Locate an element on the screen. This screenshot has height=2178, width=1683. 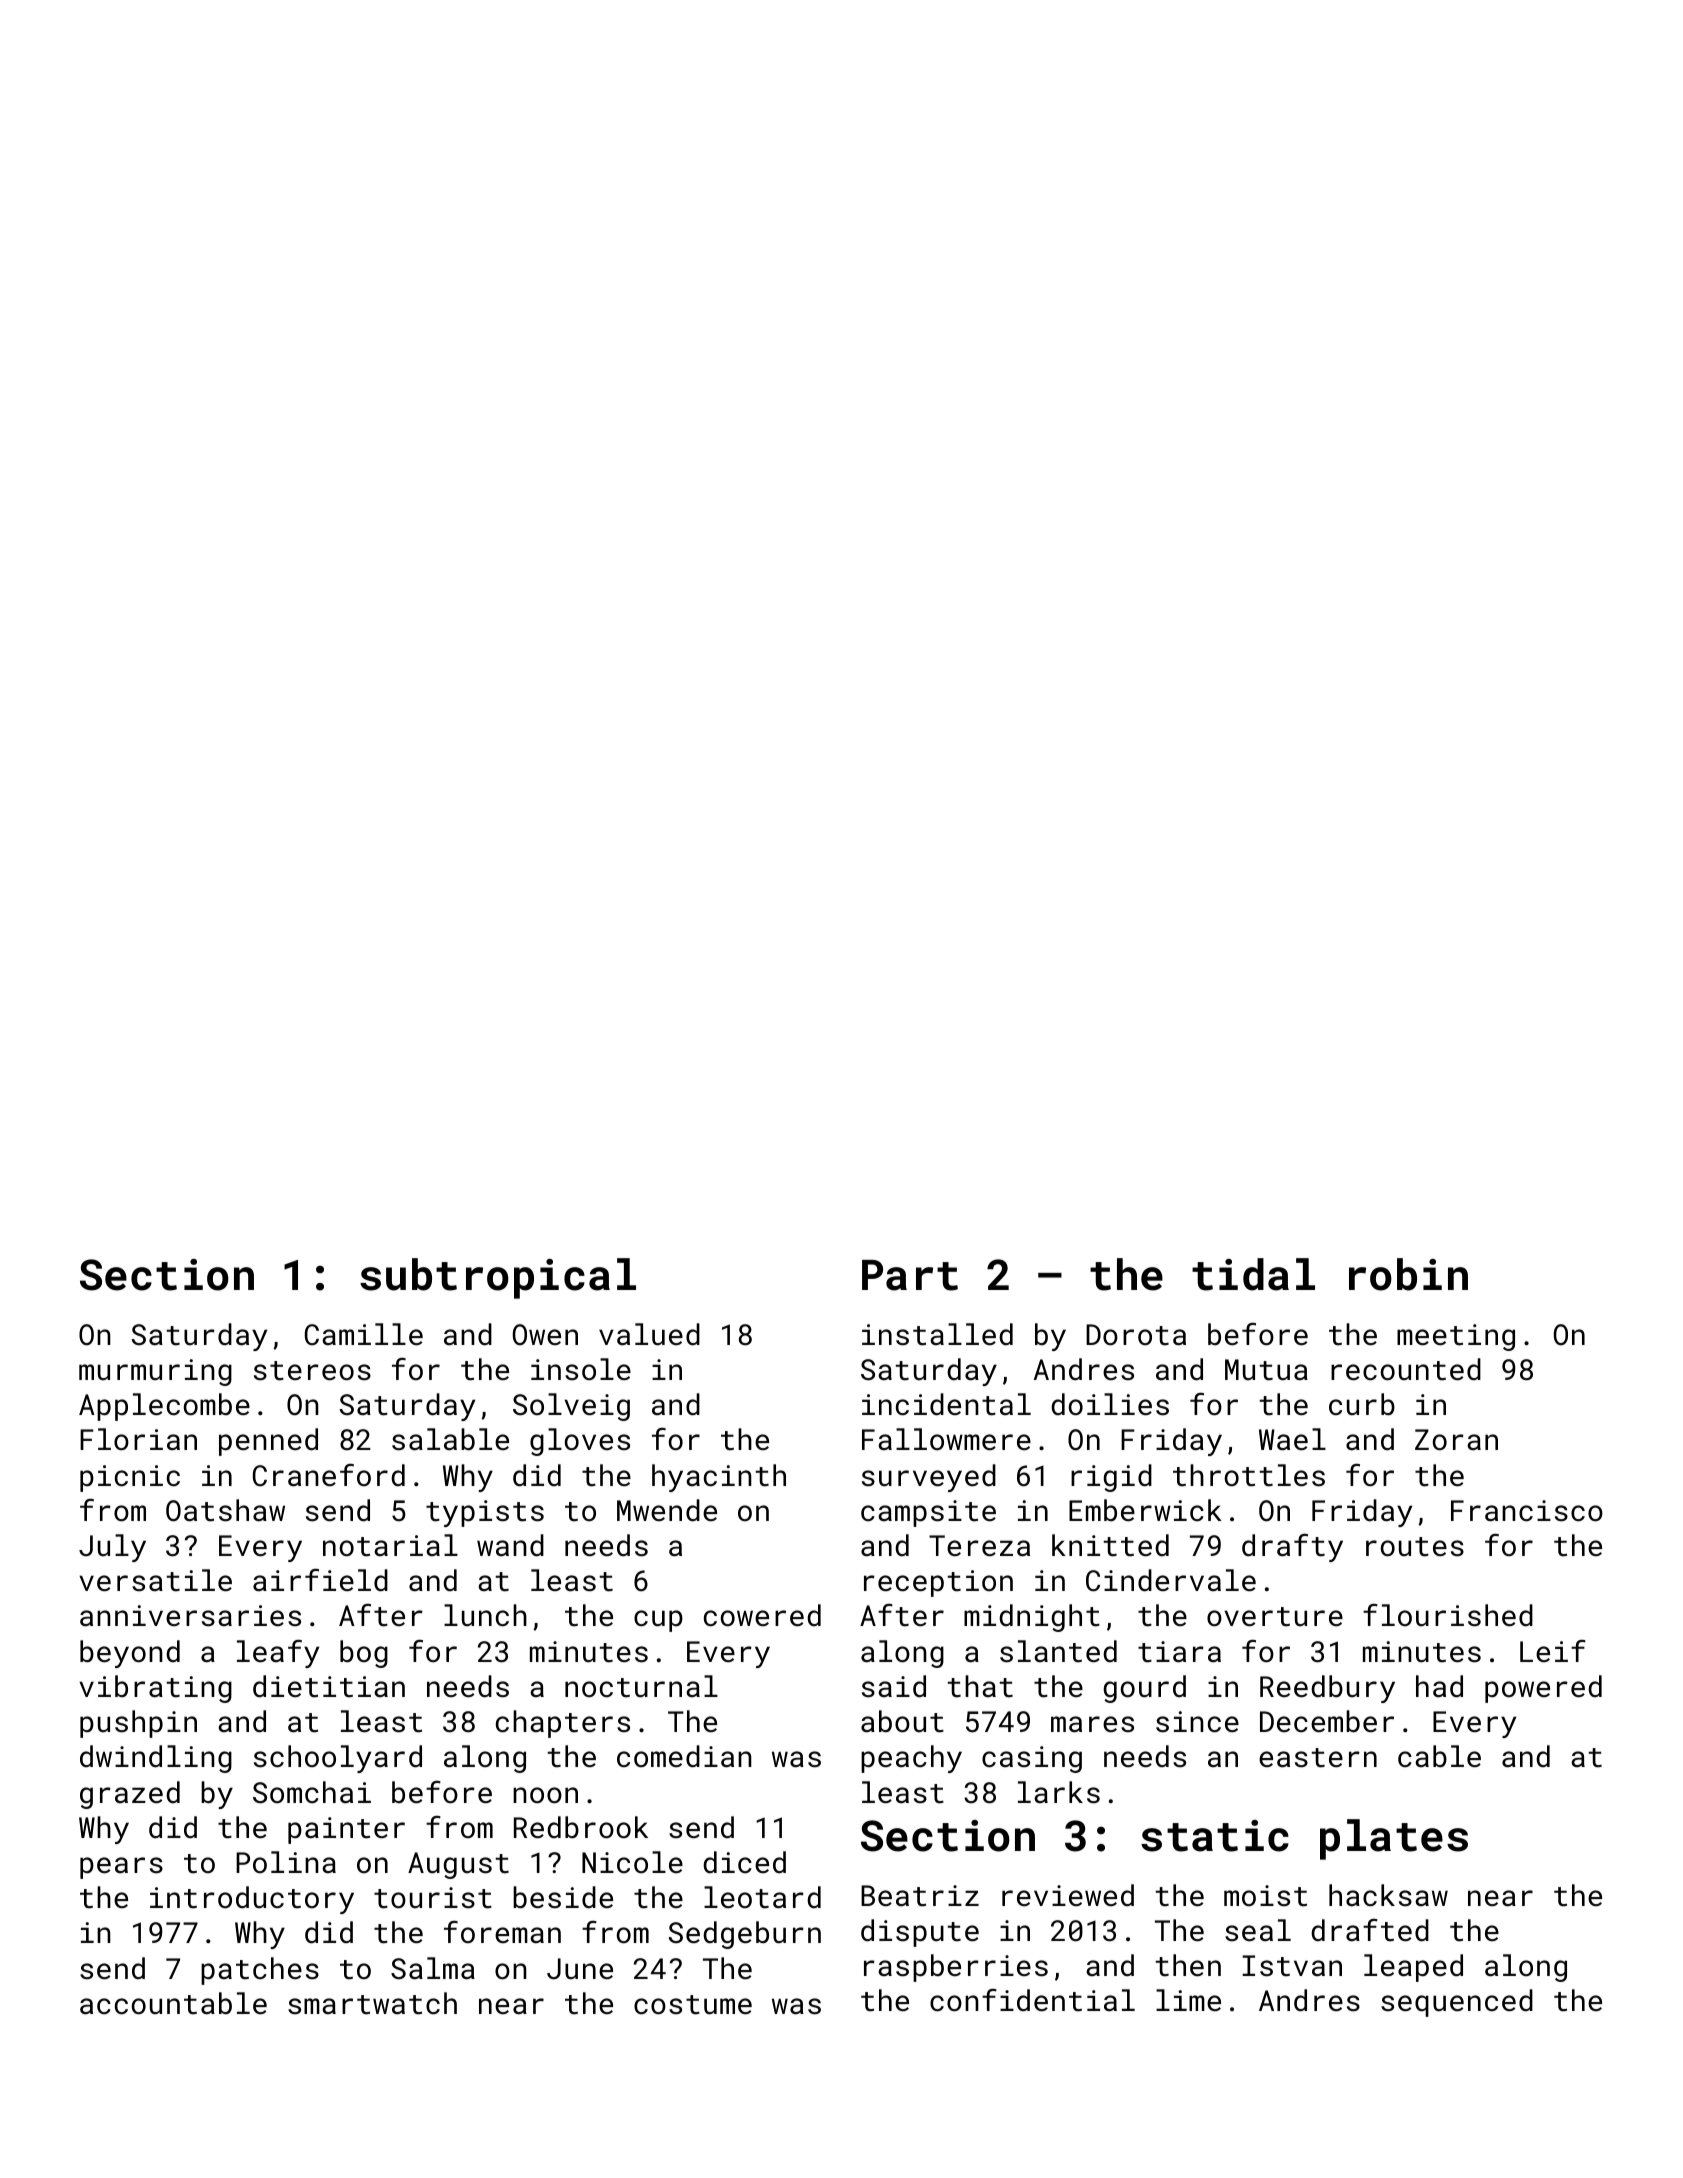
raspberries is located at coordinates (956, 1968).
